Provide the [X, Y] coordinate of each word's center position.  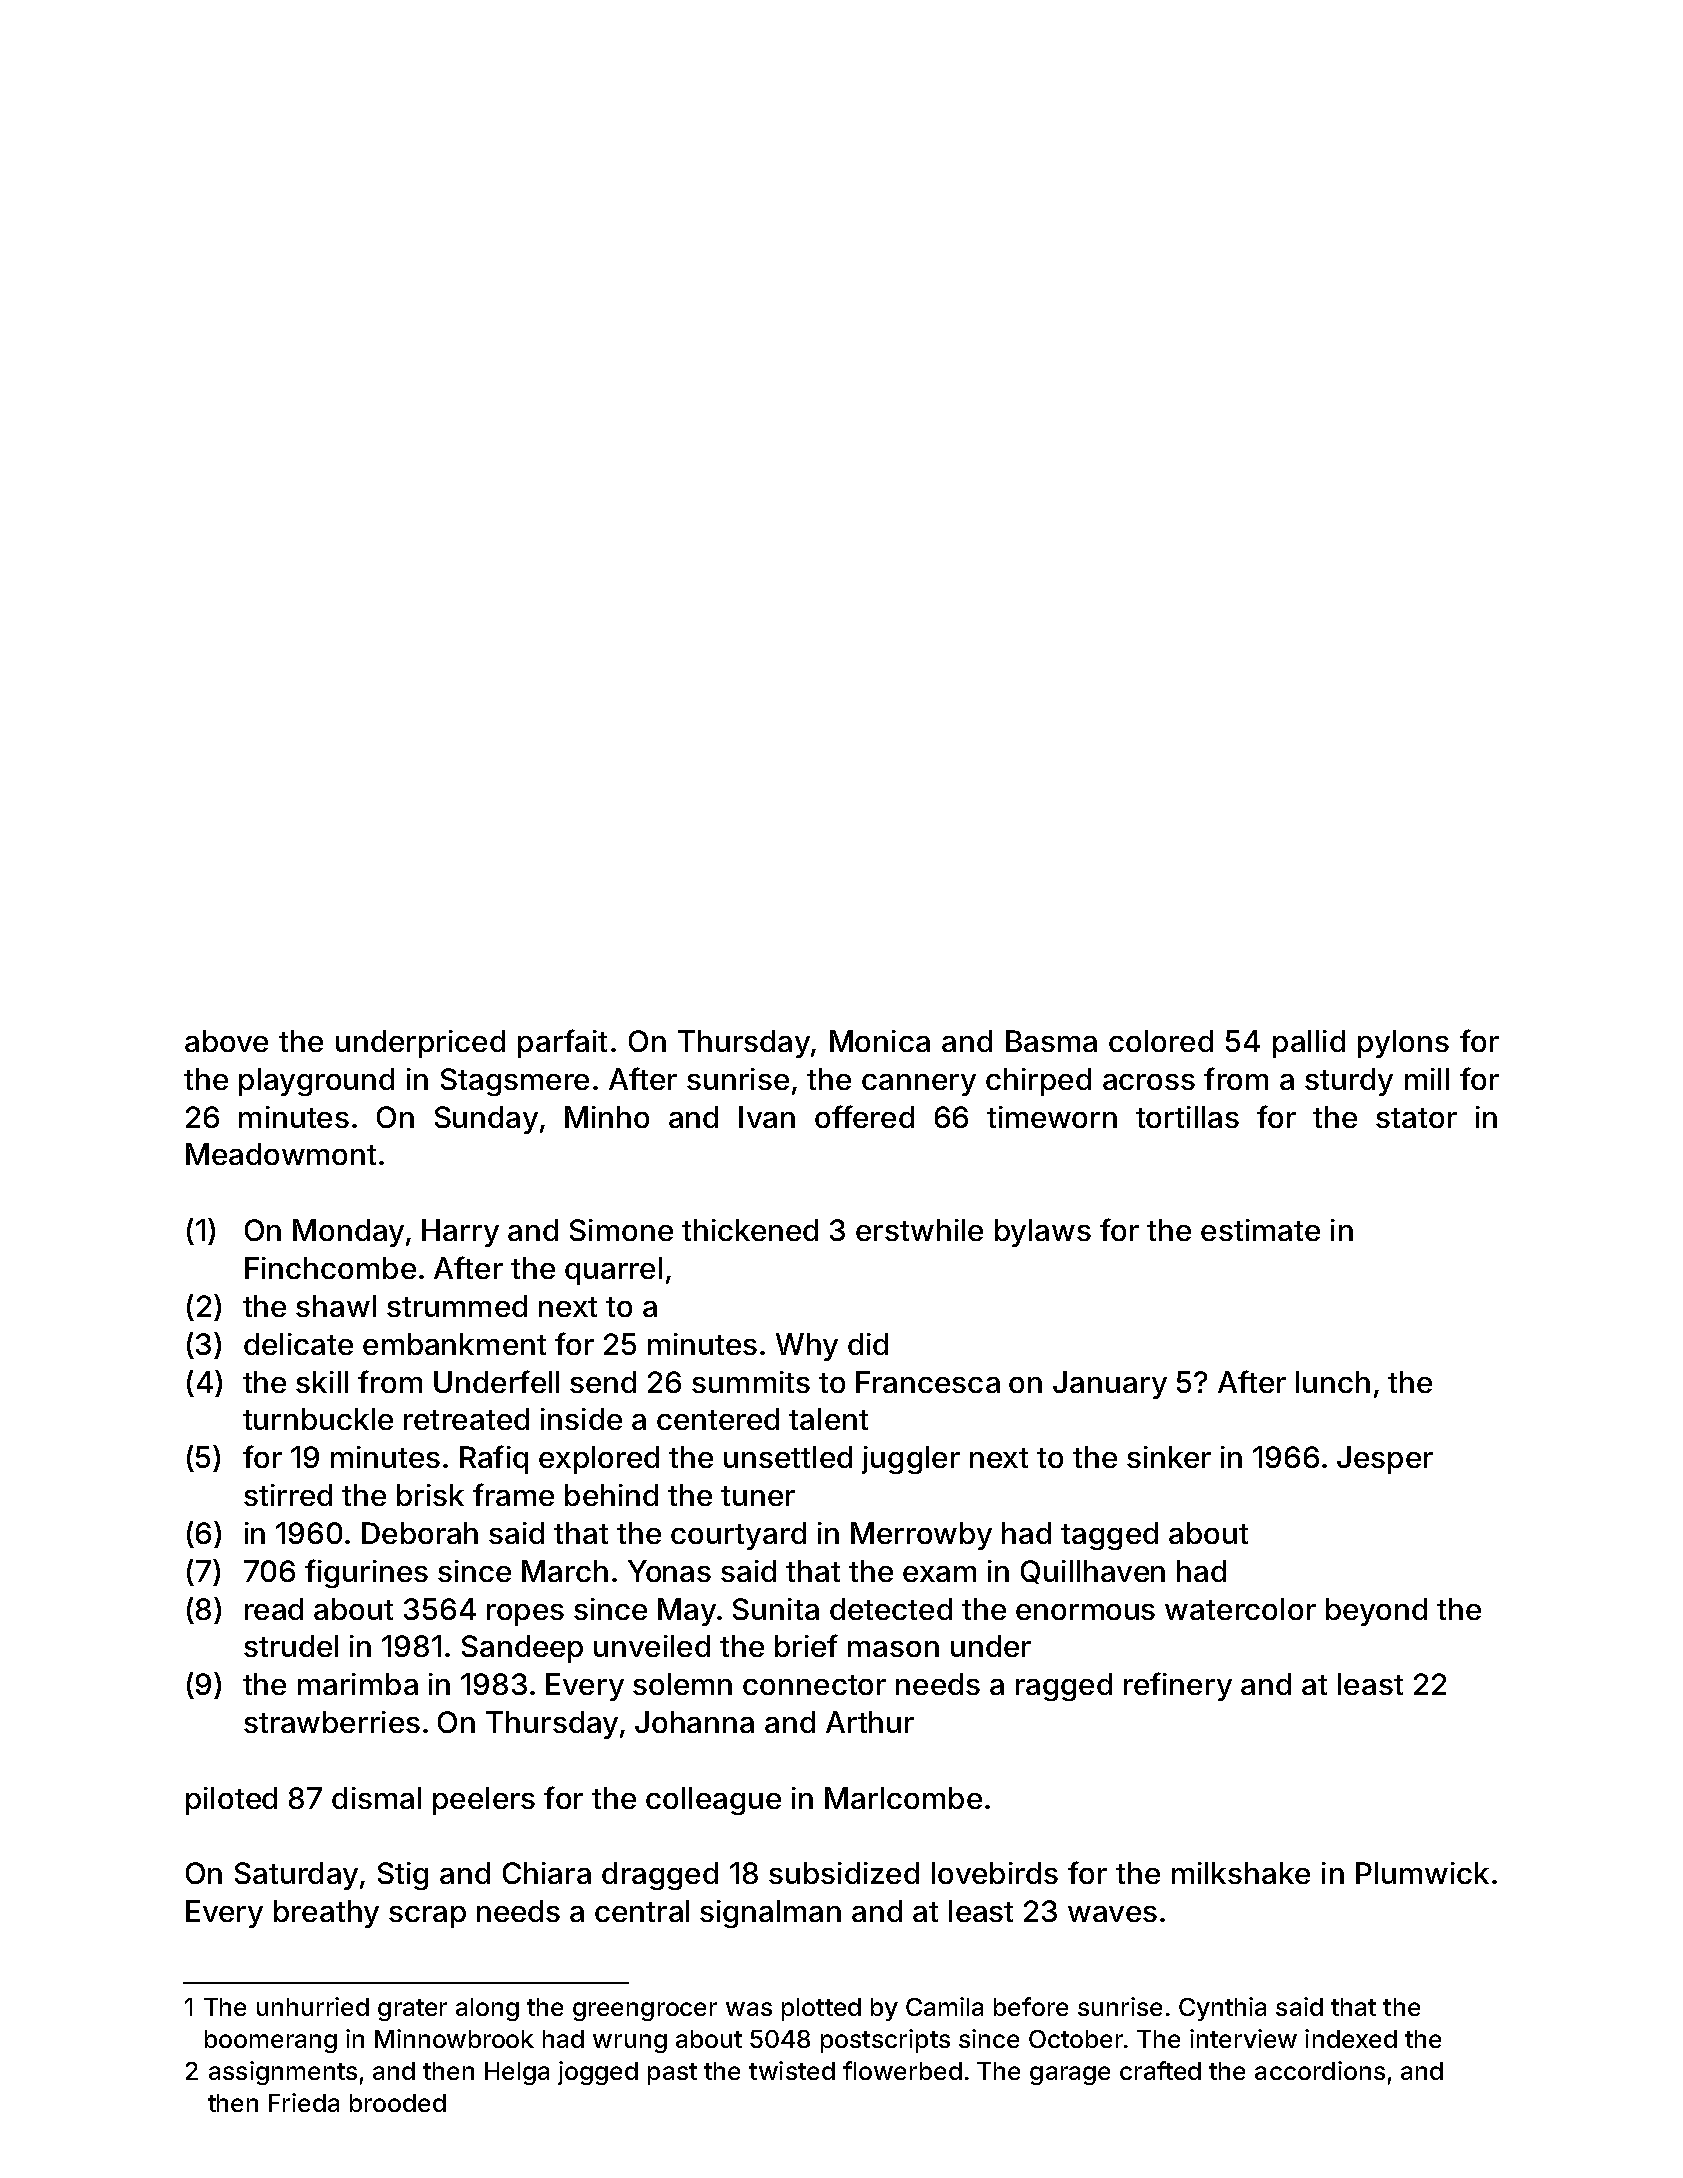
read [274, 1609]
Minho [607, 1117]
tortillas [1187, 1117]
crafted [1160, 2070]
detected [891, 1609]
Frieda [304, 2102]
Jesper [1385, 1460]
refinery [1178, 1686]
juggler [911, 1460]
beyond [1376, 1612]
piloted [231, 1801]
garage [1070, 2075]
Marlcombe [903, 1798]
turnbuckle [318, 1419]
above [226, 1041]
